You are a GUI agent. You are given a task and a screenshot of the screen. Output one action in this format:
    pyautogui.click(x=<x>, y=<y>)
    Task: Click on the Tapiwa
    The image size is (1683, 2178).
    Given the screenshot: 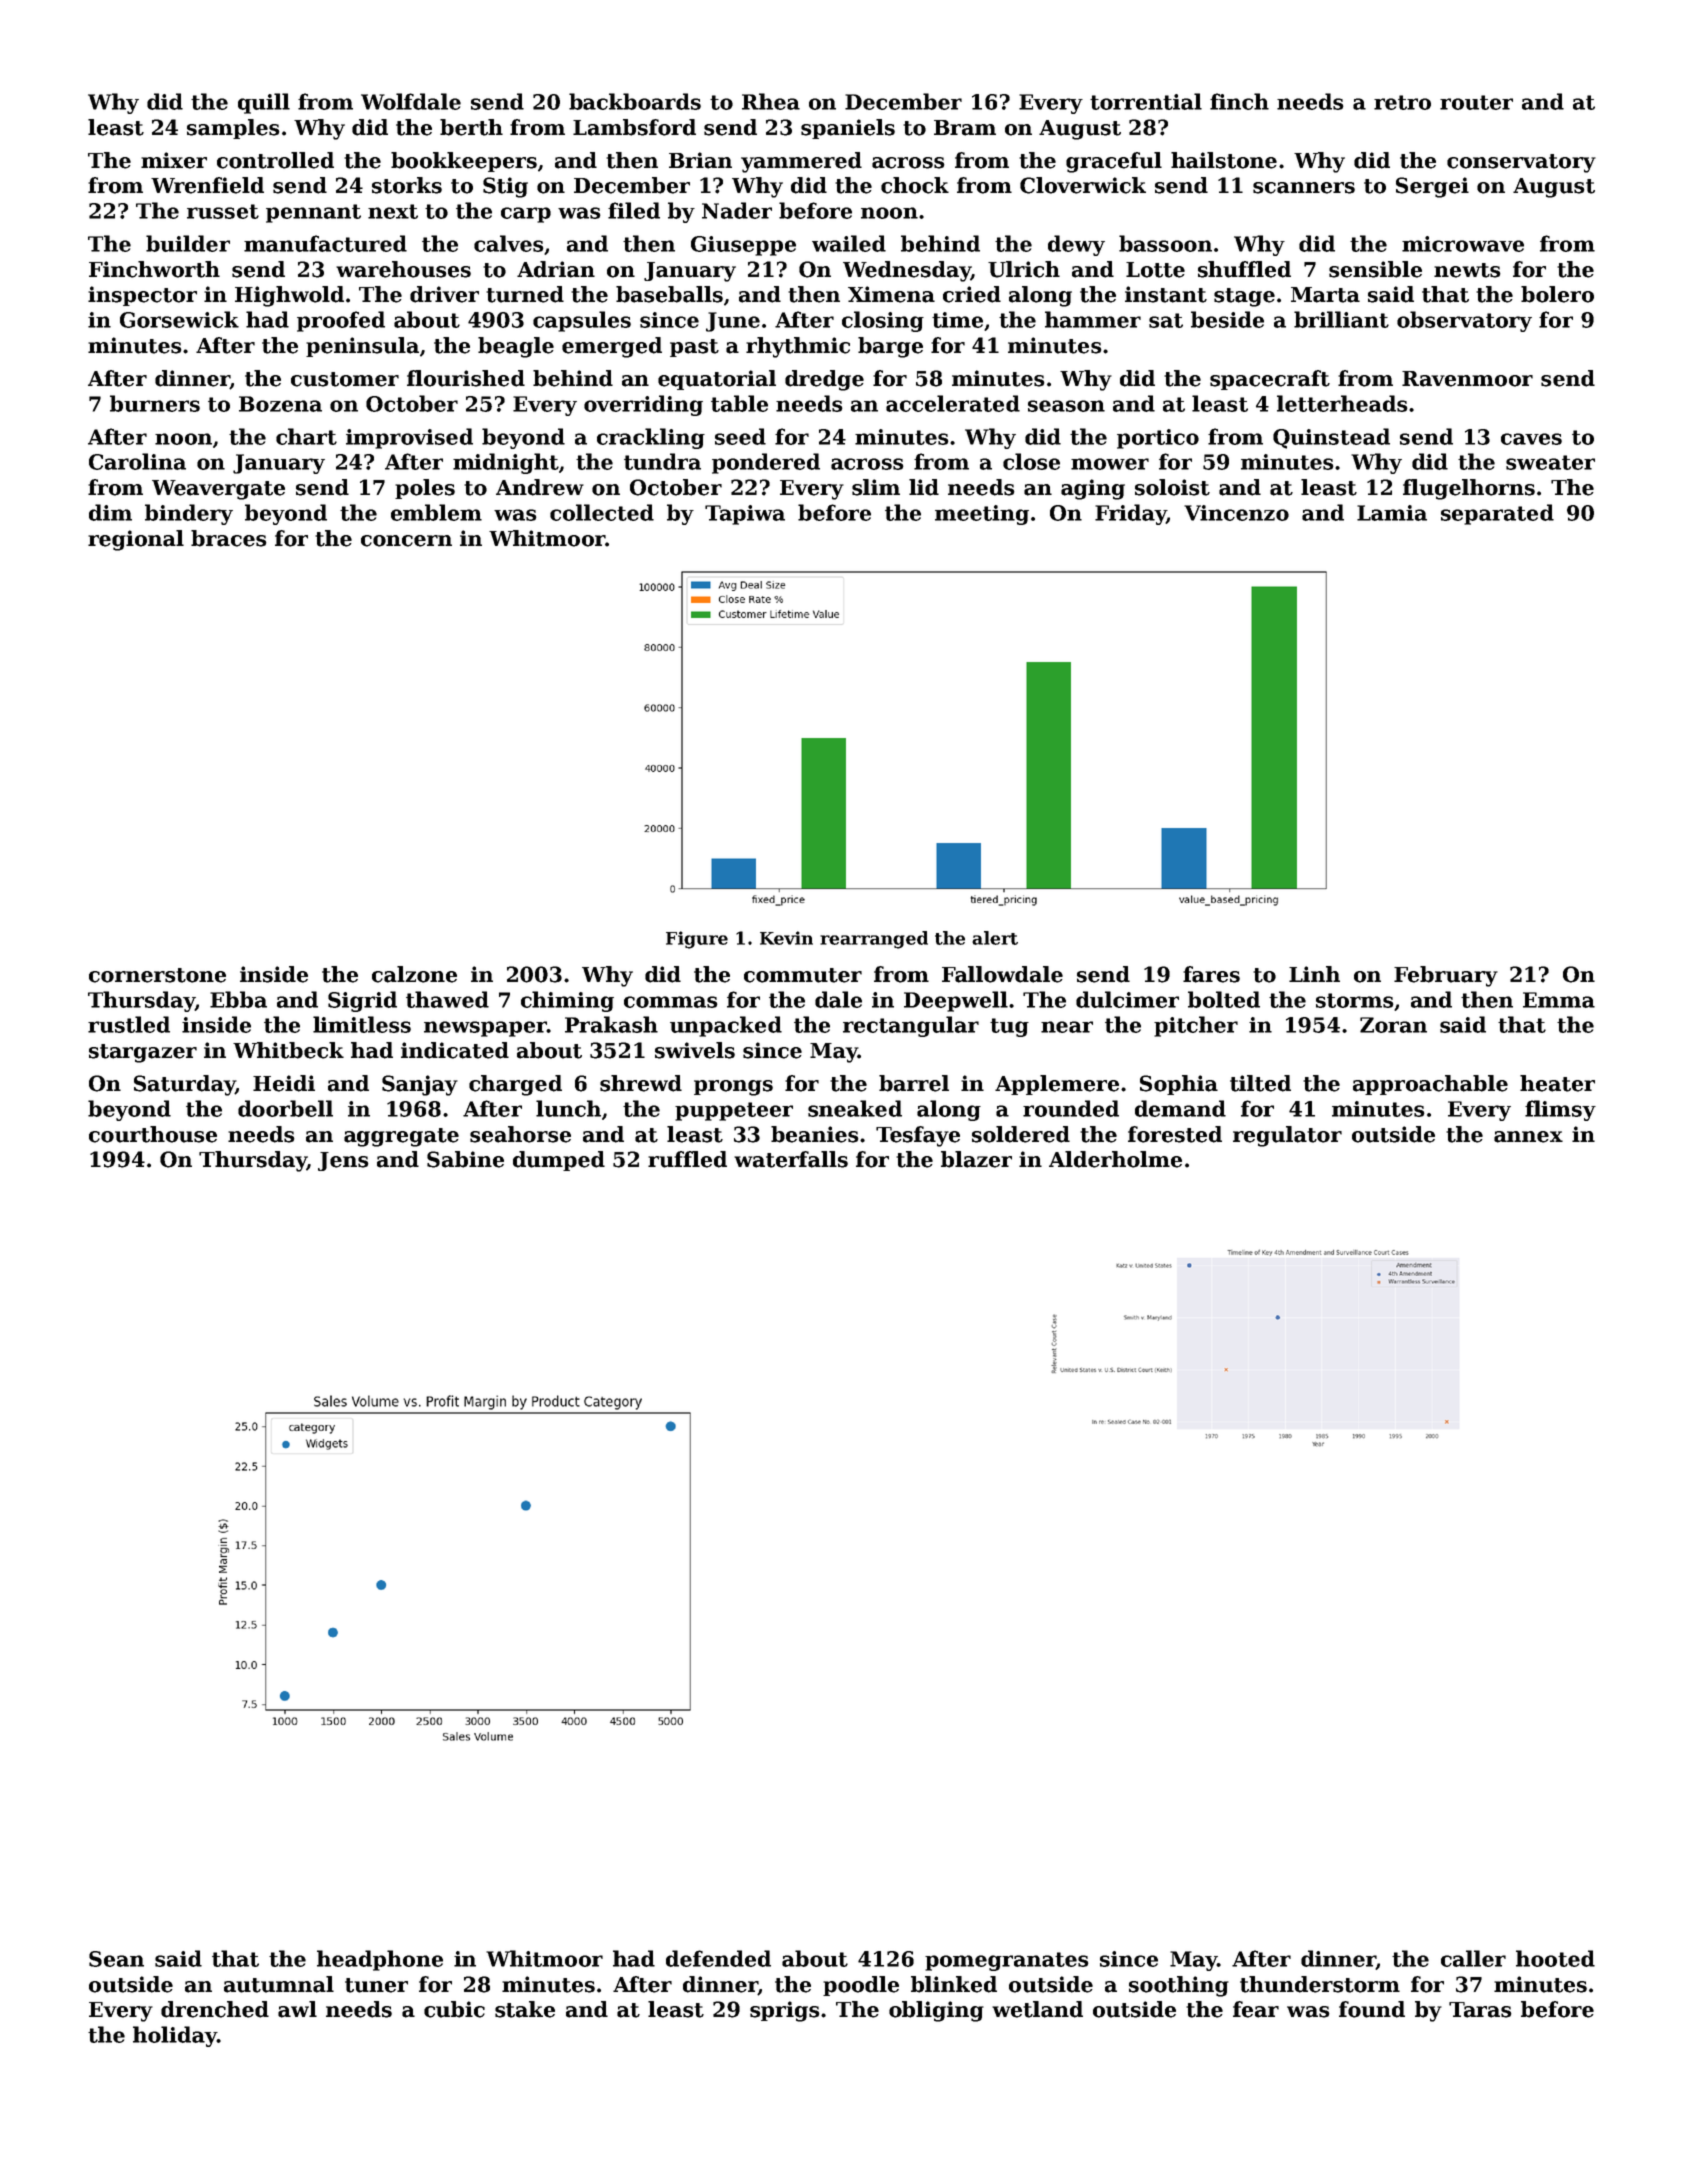 What is the action you would take?
    pyautogui.click(x=745, y=515)
